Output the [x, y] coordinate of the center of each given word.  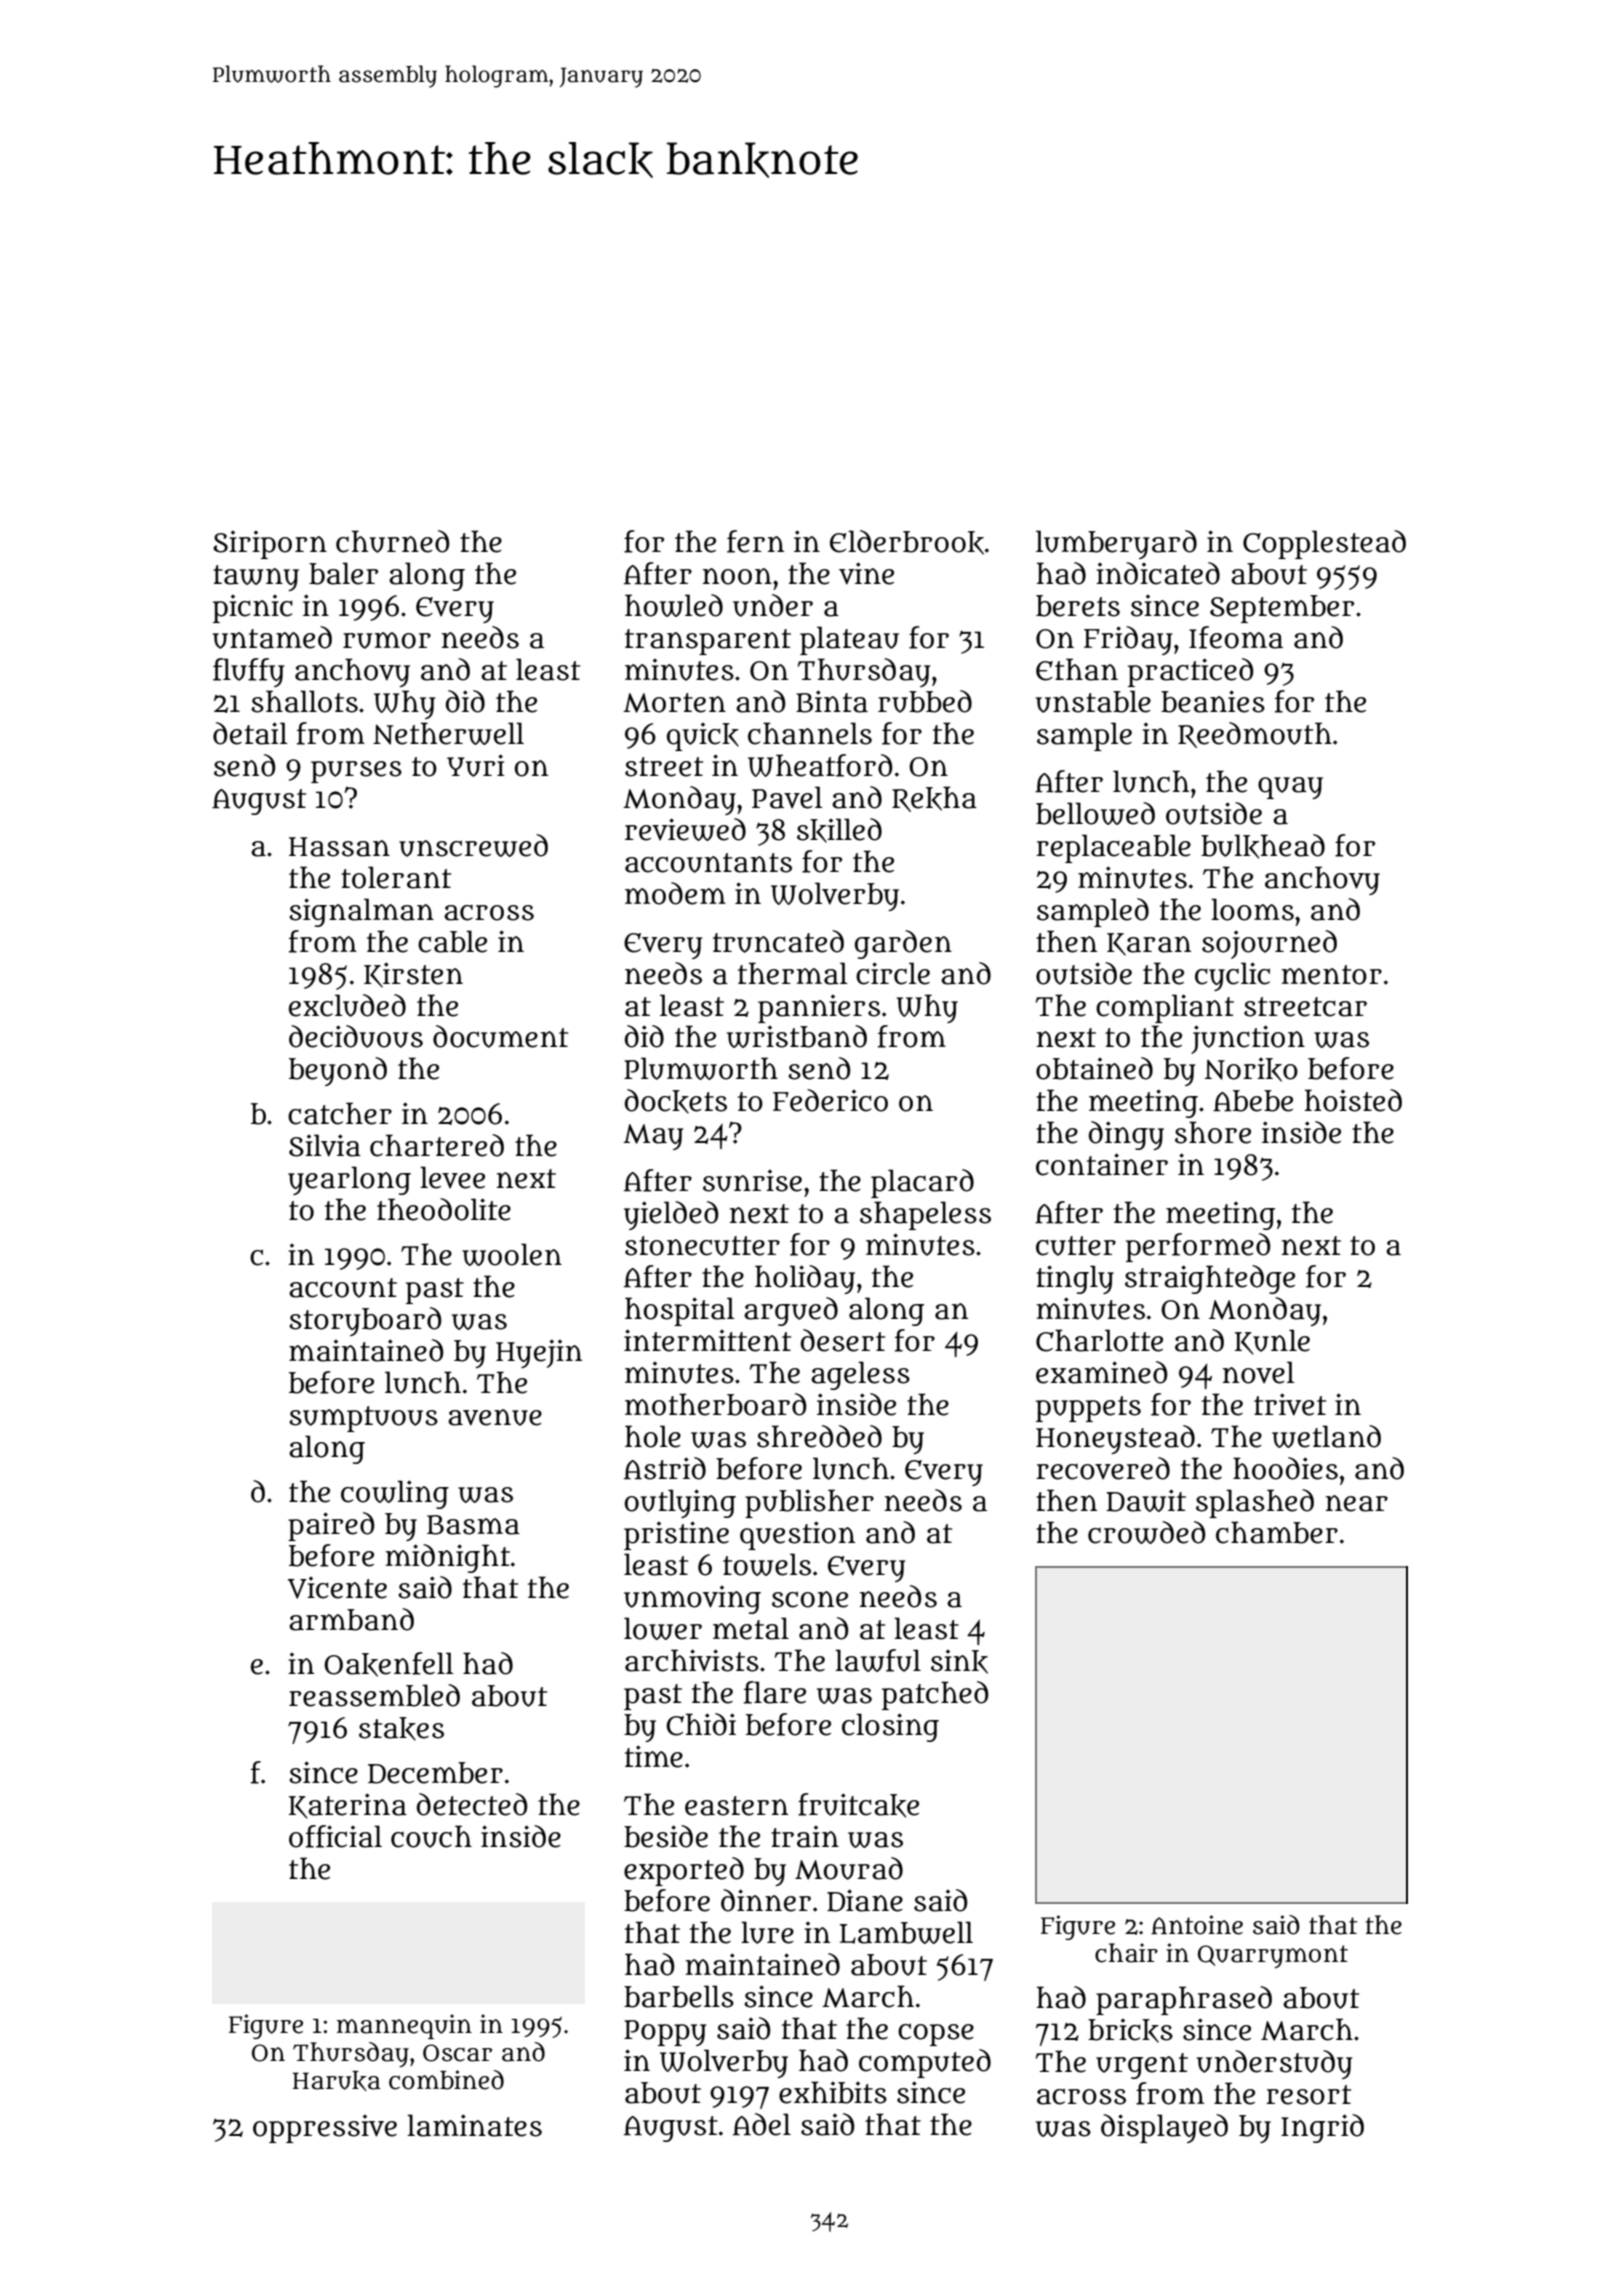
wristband [797, 1036]
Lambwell [906, 1932]
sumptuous [363, 1419]
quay [1290, 788]
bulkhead [1263, 846]
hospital [680, 1311]
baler [343, 573]
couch [431, 1836]
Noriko [1251, 1070]
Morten [674, 703]
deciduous [356, 1036]
